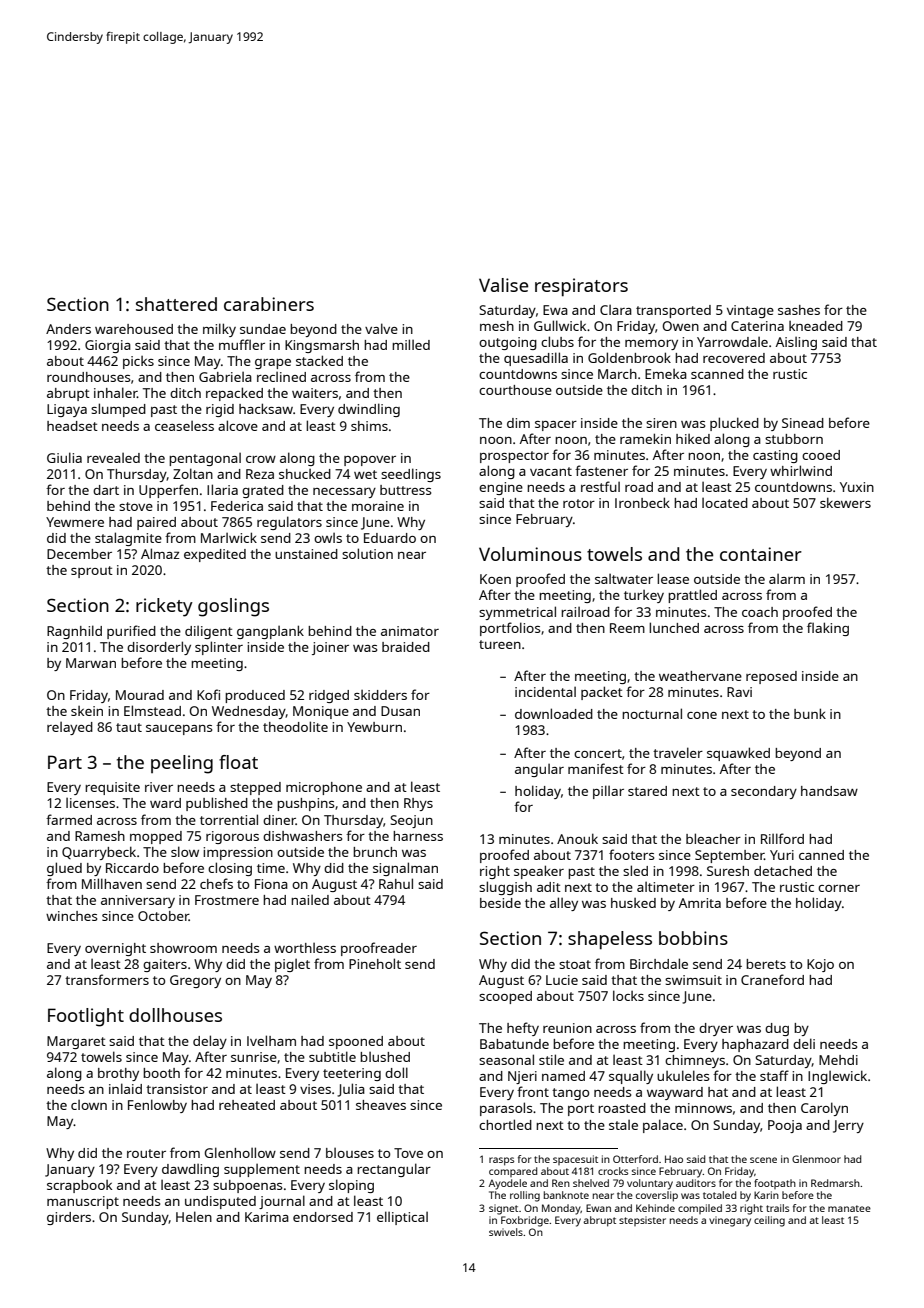  What do you see at coordinates (292, 965) in the page?
I see `piglet` at bounding box center [292, 965].
